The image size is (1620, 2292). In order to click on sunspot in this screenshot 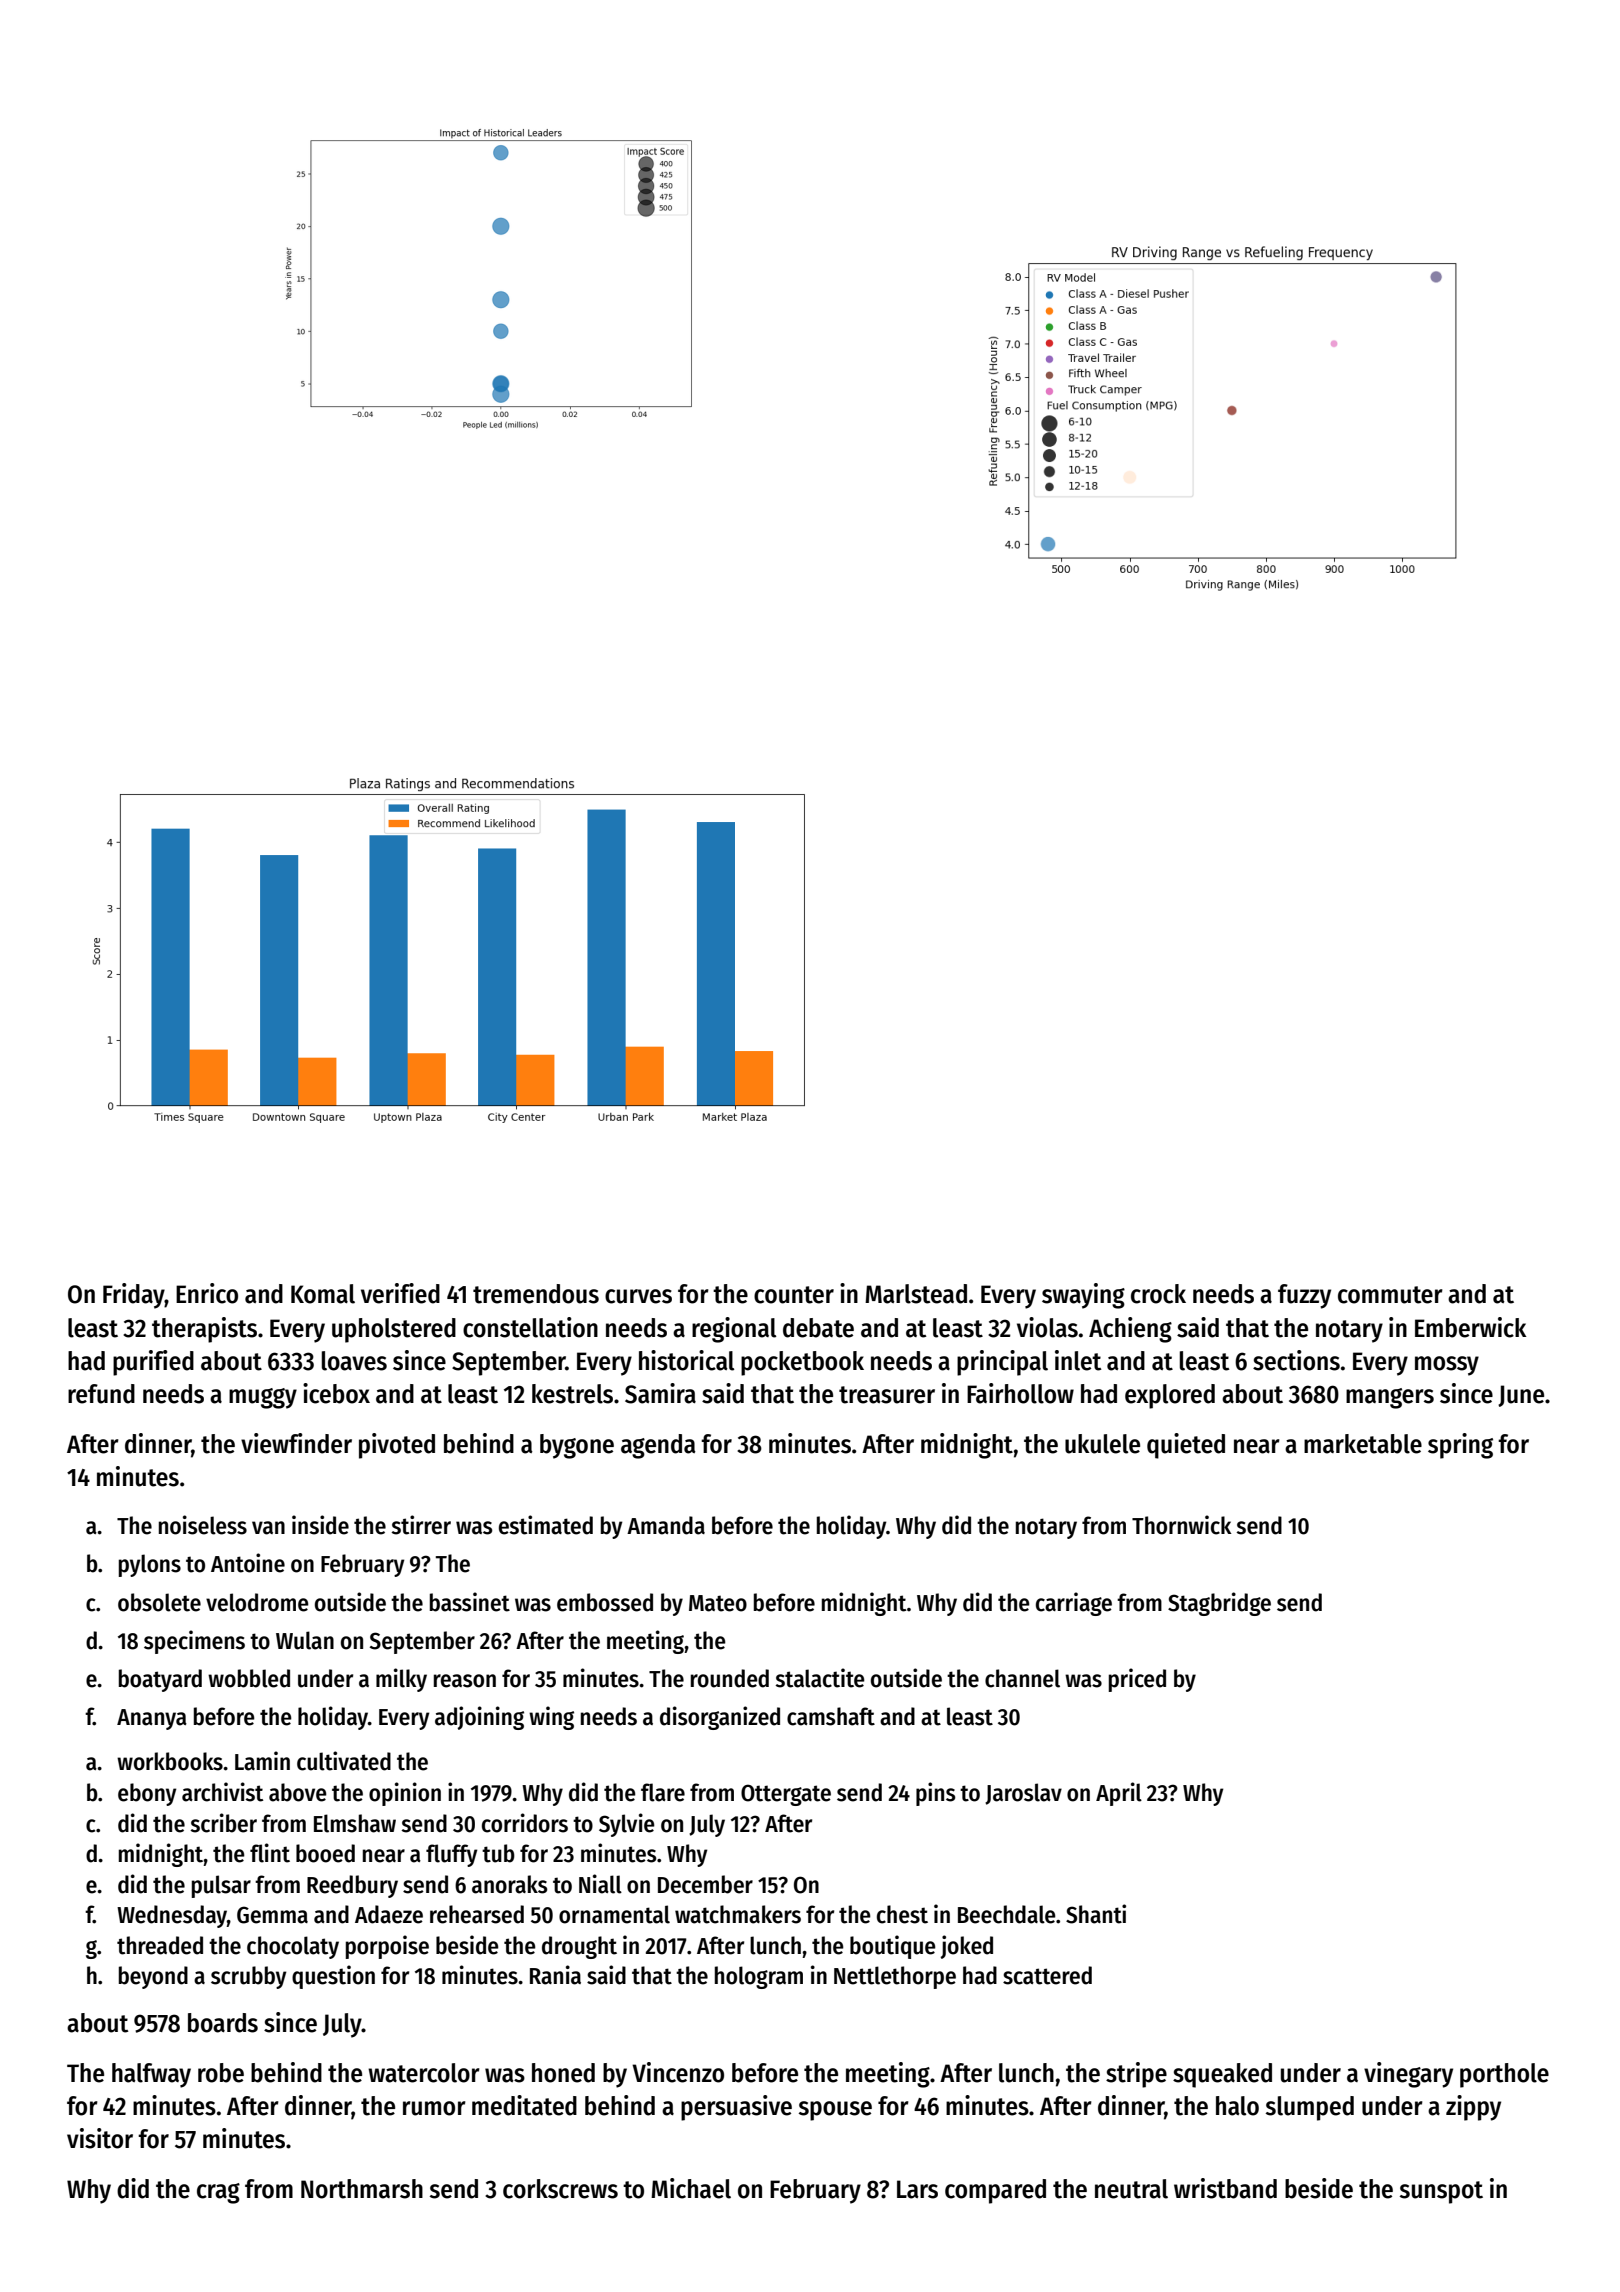, I will do `click(1441, 2192)`.
